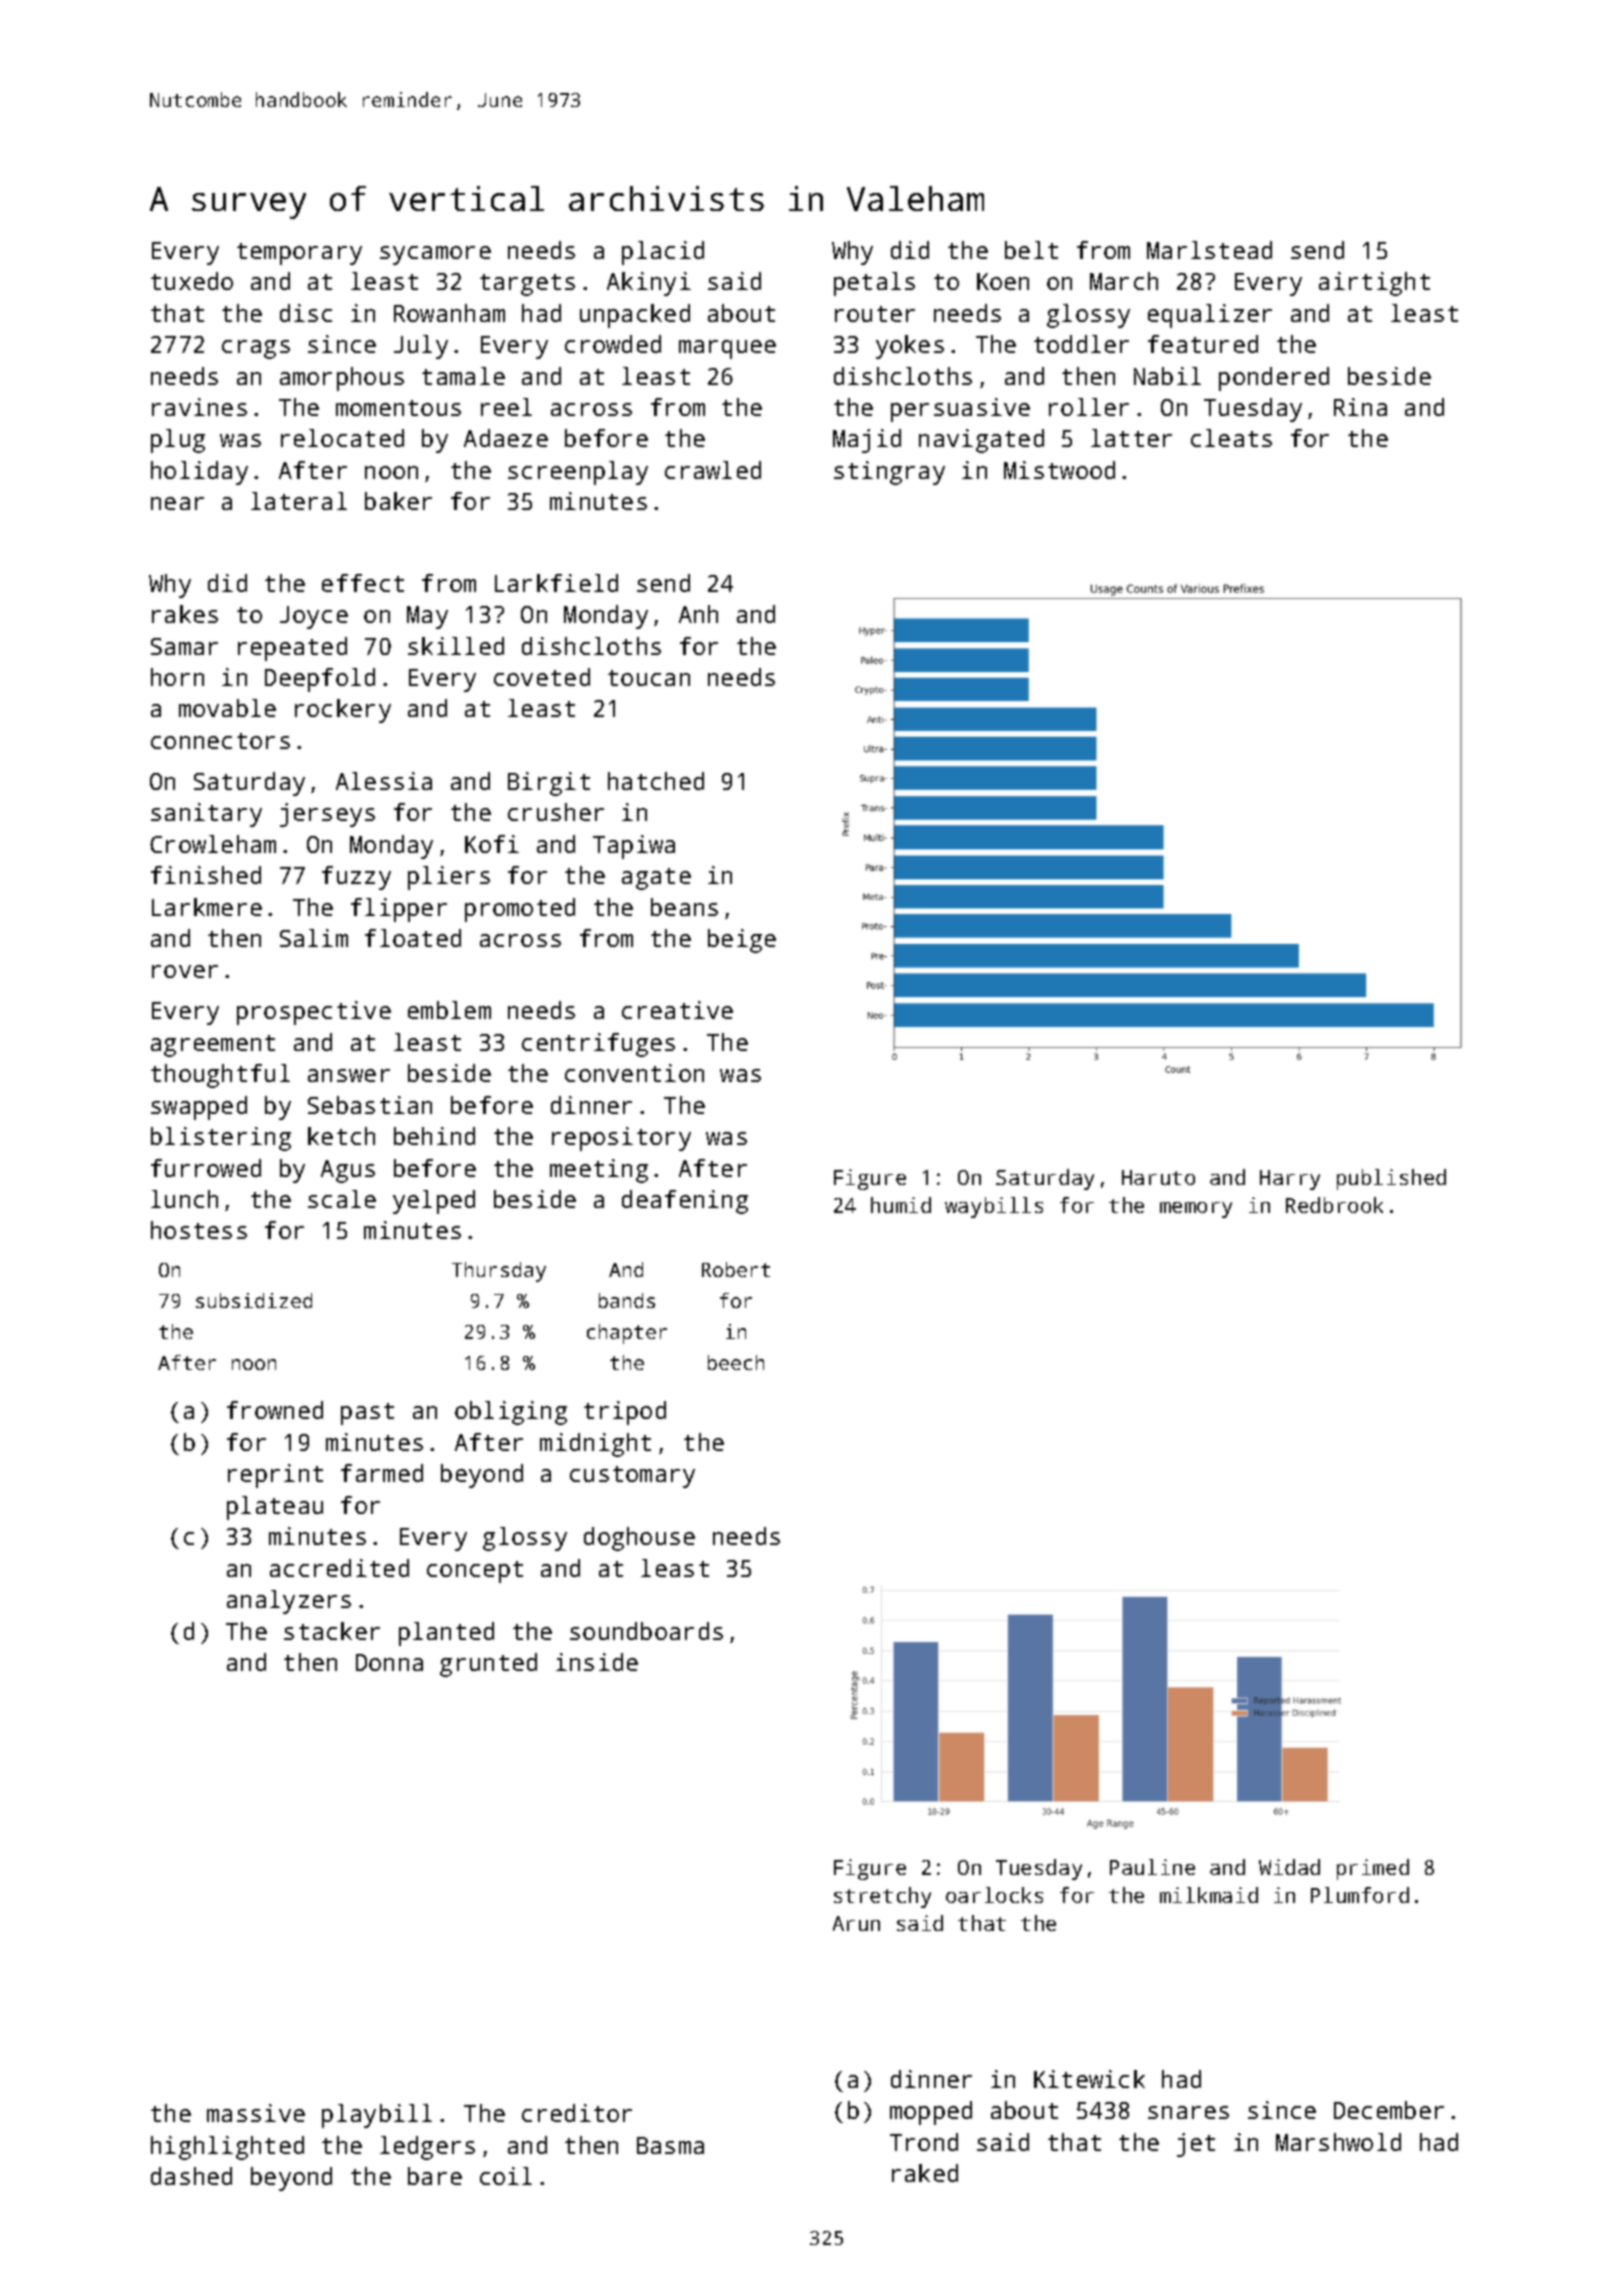 Image resolution: width=1620 pixels, height=2292 pixels. I want to click on featured, so click(1203, 344).
